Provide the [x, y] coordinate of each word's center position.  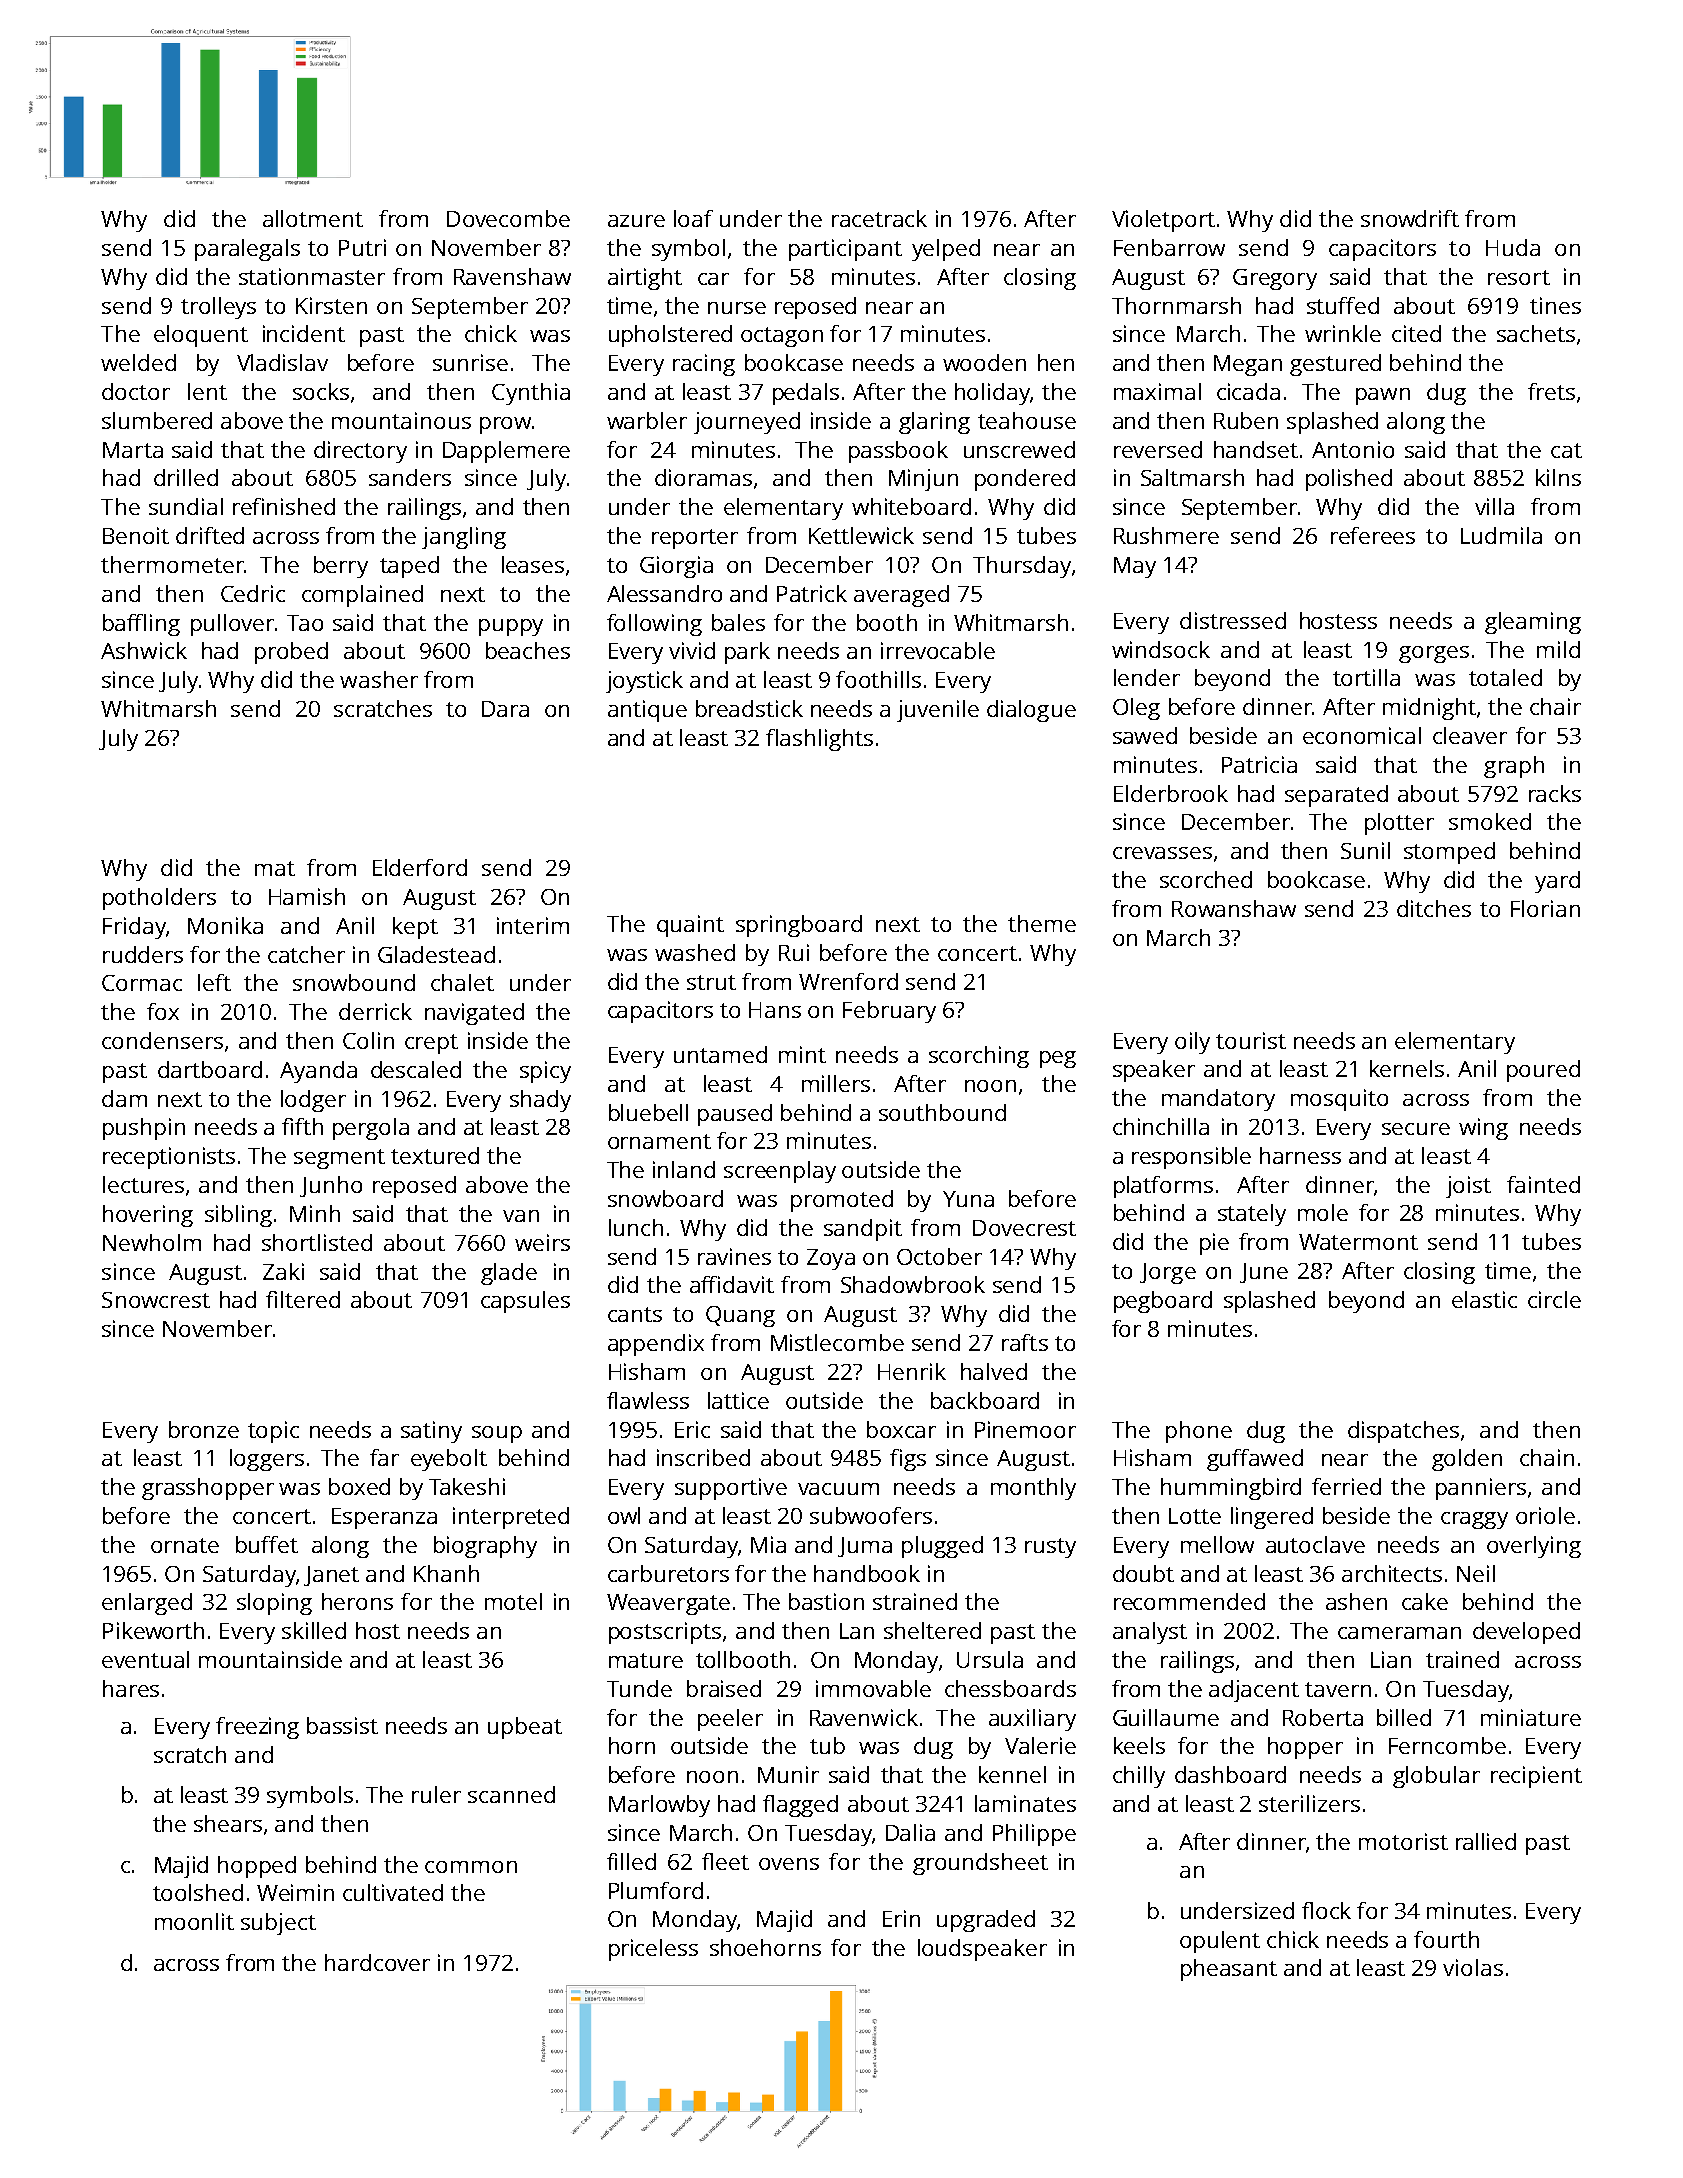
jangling [464, 538]
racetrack [879, 218]
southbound [942, 1112]
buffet [267, 1544]
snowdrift [1410, 218]
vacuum [838, 1489]
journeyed [747, 423]
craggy [1474, 1520]
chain [1547, 1457]
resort [1519, 277]
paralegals [247, 250]
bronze [204, 1429]
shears [228, 1823]
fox [163, 1011]
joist [1468, 1187]
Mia [768, 1544]
